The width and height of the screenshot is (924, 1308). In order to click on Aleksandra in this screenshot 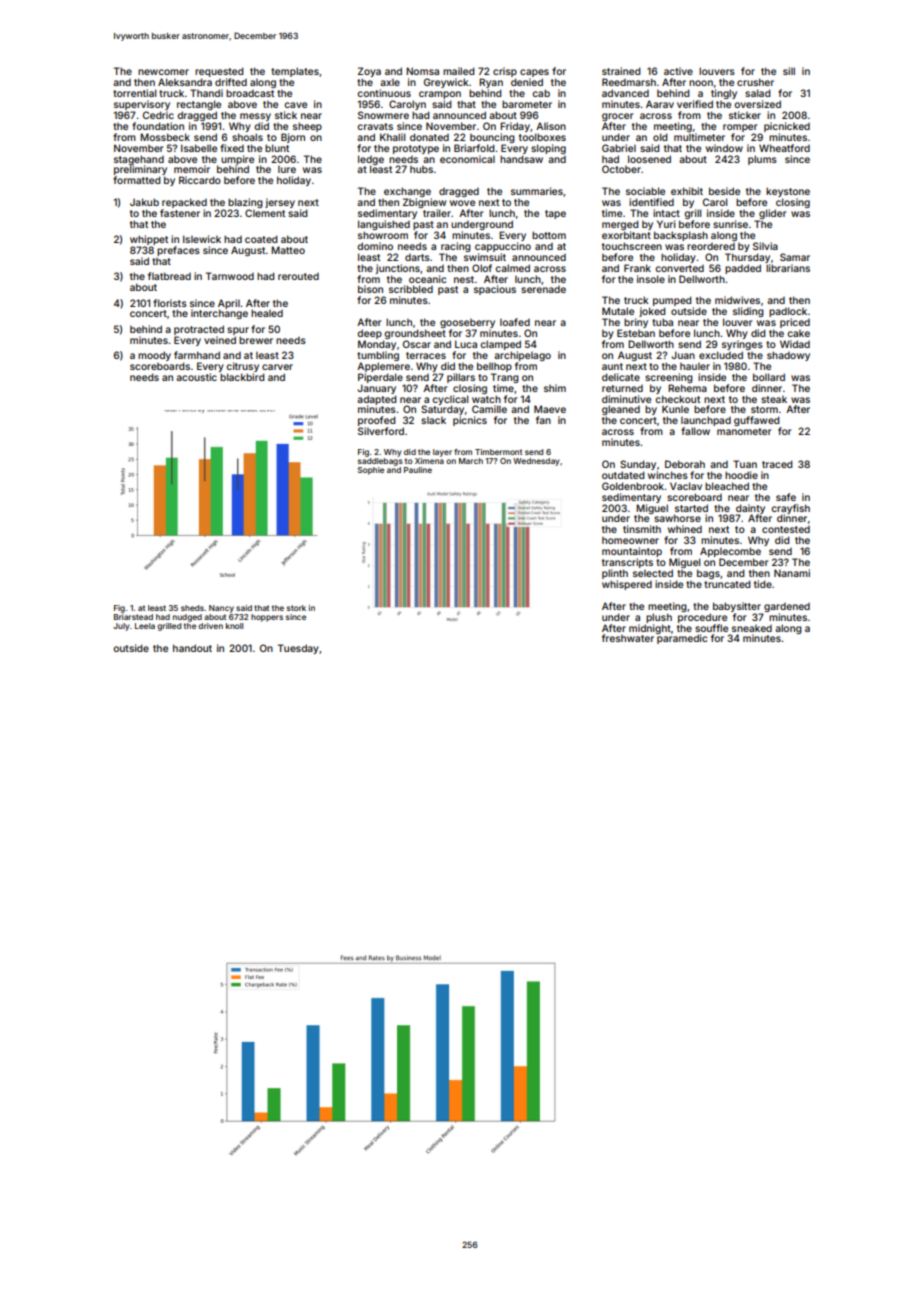, I will do `click(185, 82)`.
